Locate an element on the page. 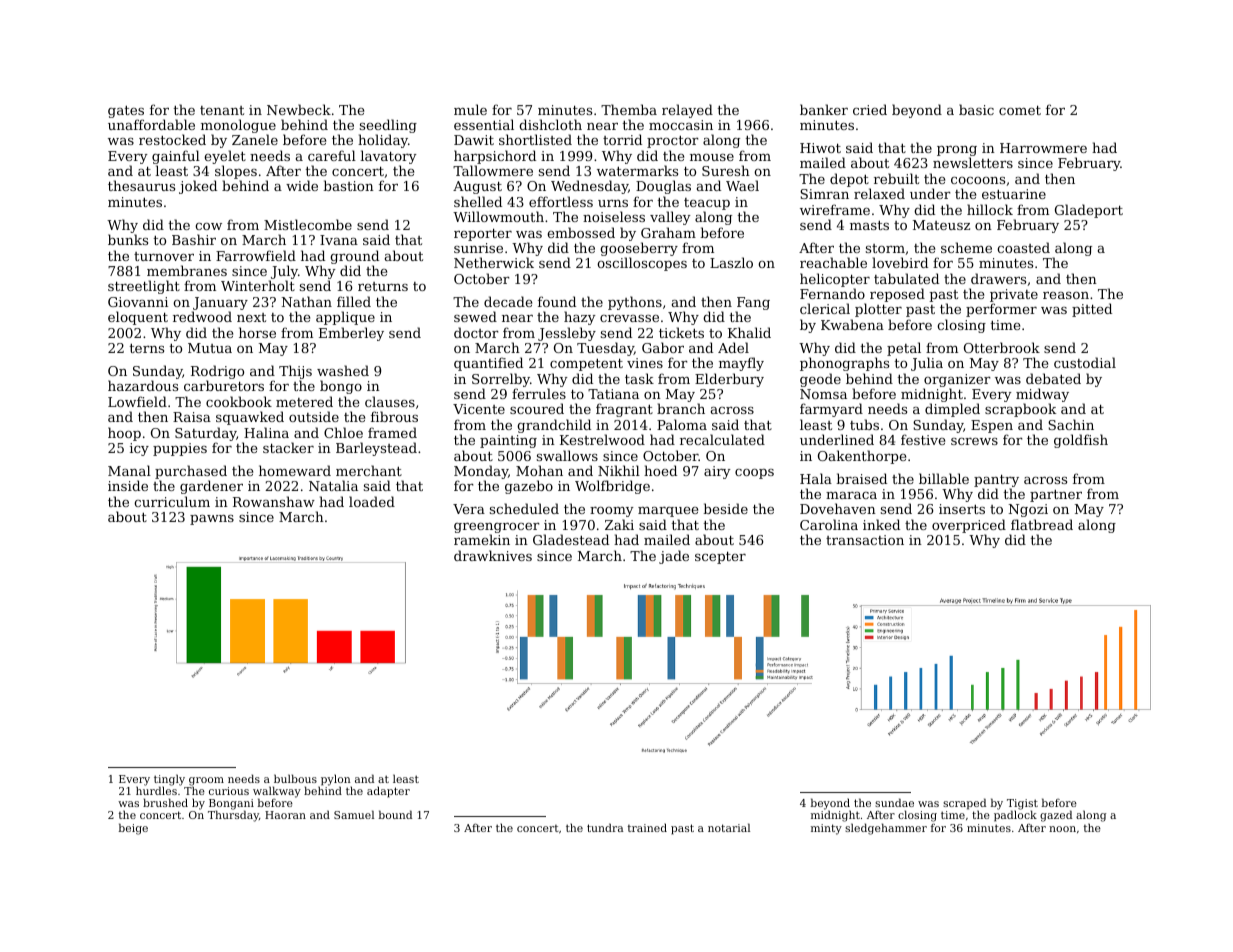 This page has width=1233, height=952. Giovanni is located at coordinates (138, 302).
